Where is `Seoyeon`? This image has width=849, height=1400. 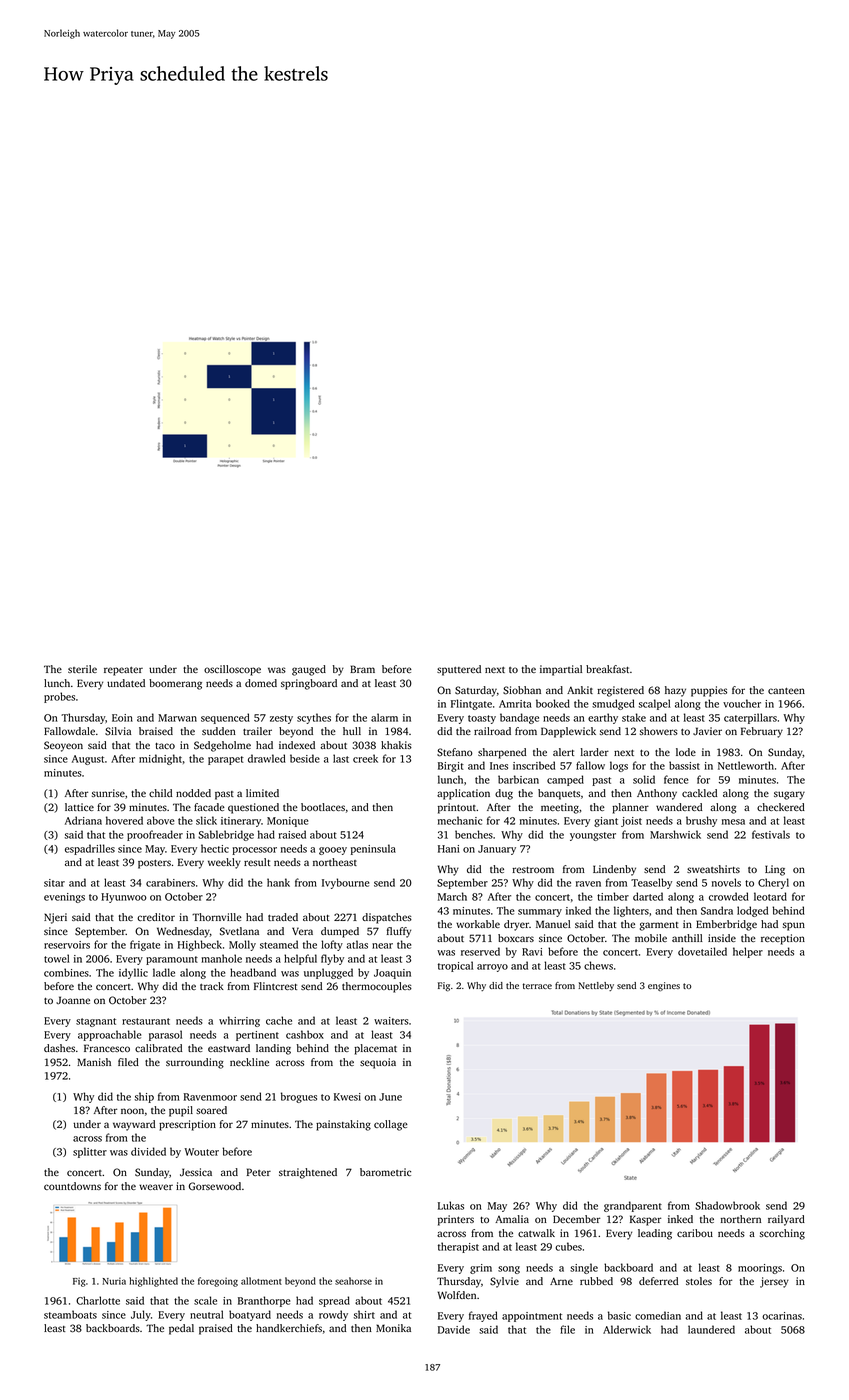
Seoyeon is located at coordinates (63, 746).
